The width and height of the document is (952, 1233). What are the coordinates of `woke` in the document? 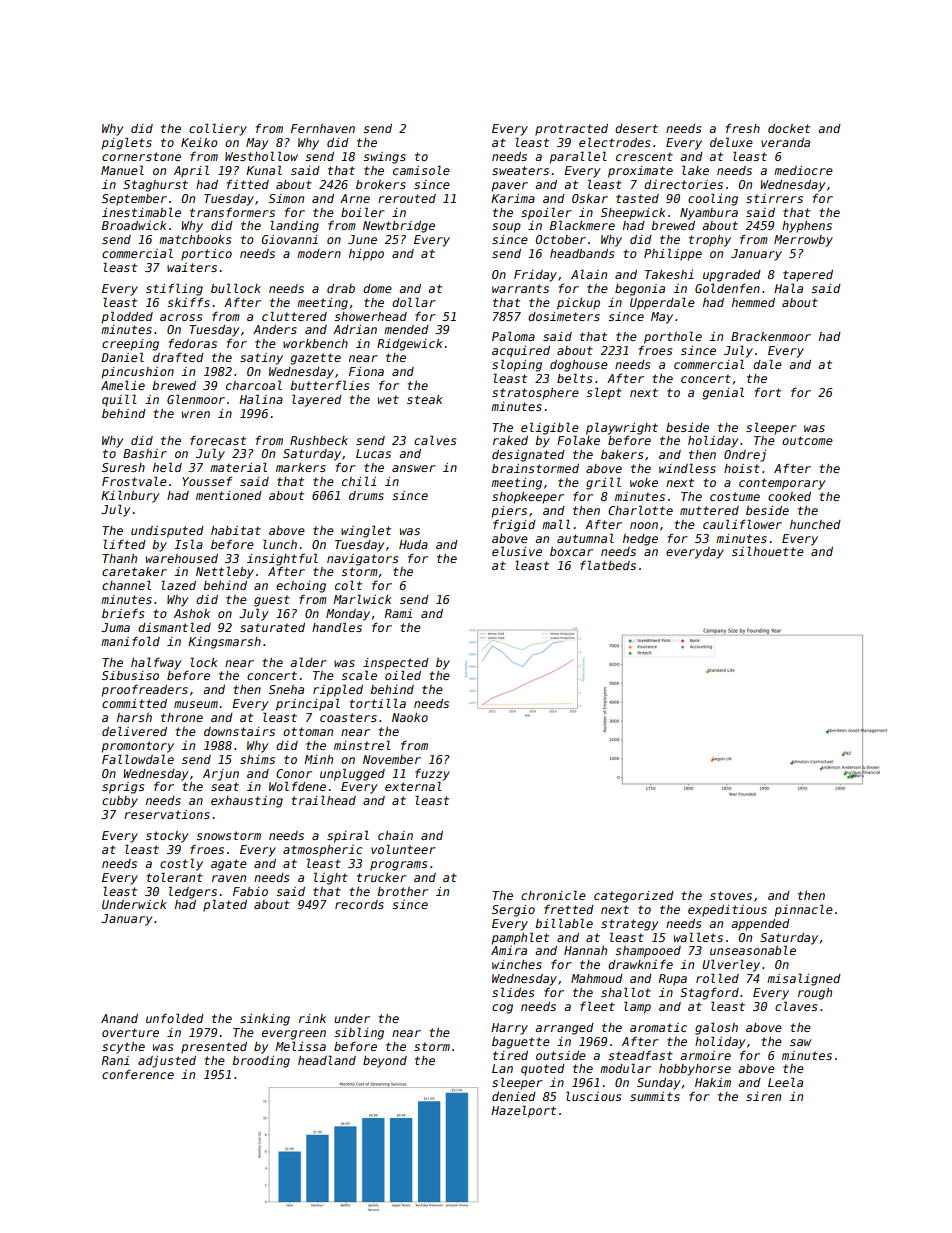 It's located at (644, 482).
